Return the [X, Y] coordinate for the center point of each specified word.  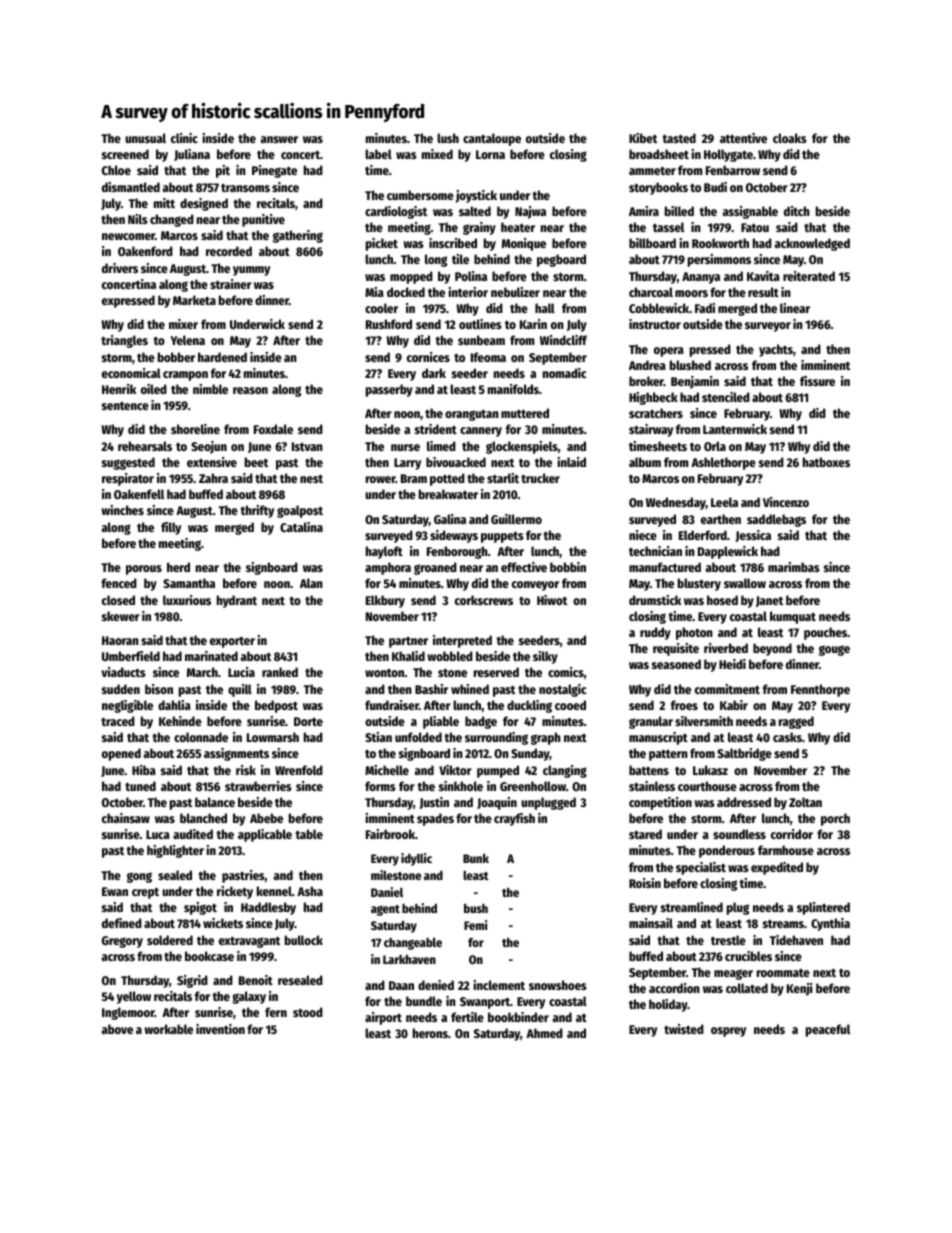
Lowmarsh [273, 737]
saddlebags [776, 520]
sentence [125, 406]
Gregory [122, 942]
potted [447, 479]
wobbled [450, 656]
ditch [797, 211]
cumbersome [420, 195]
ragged [796, 722]
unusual [145, 138]
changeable [413, 944]
